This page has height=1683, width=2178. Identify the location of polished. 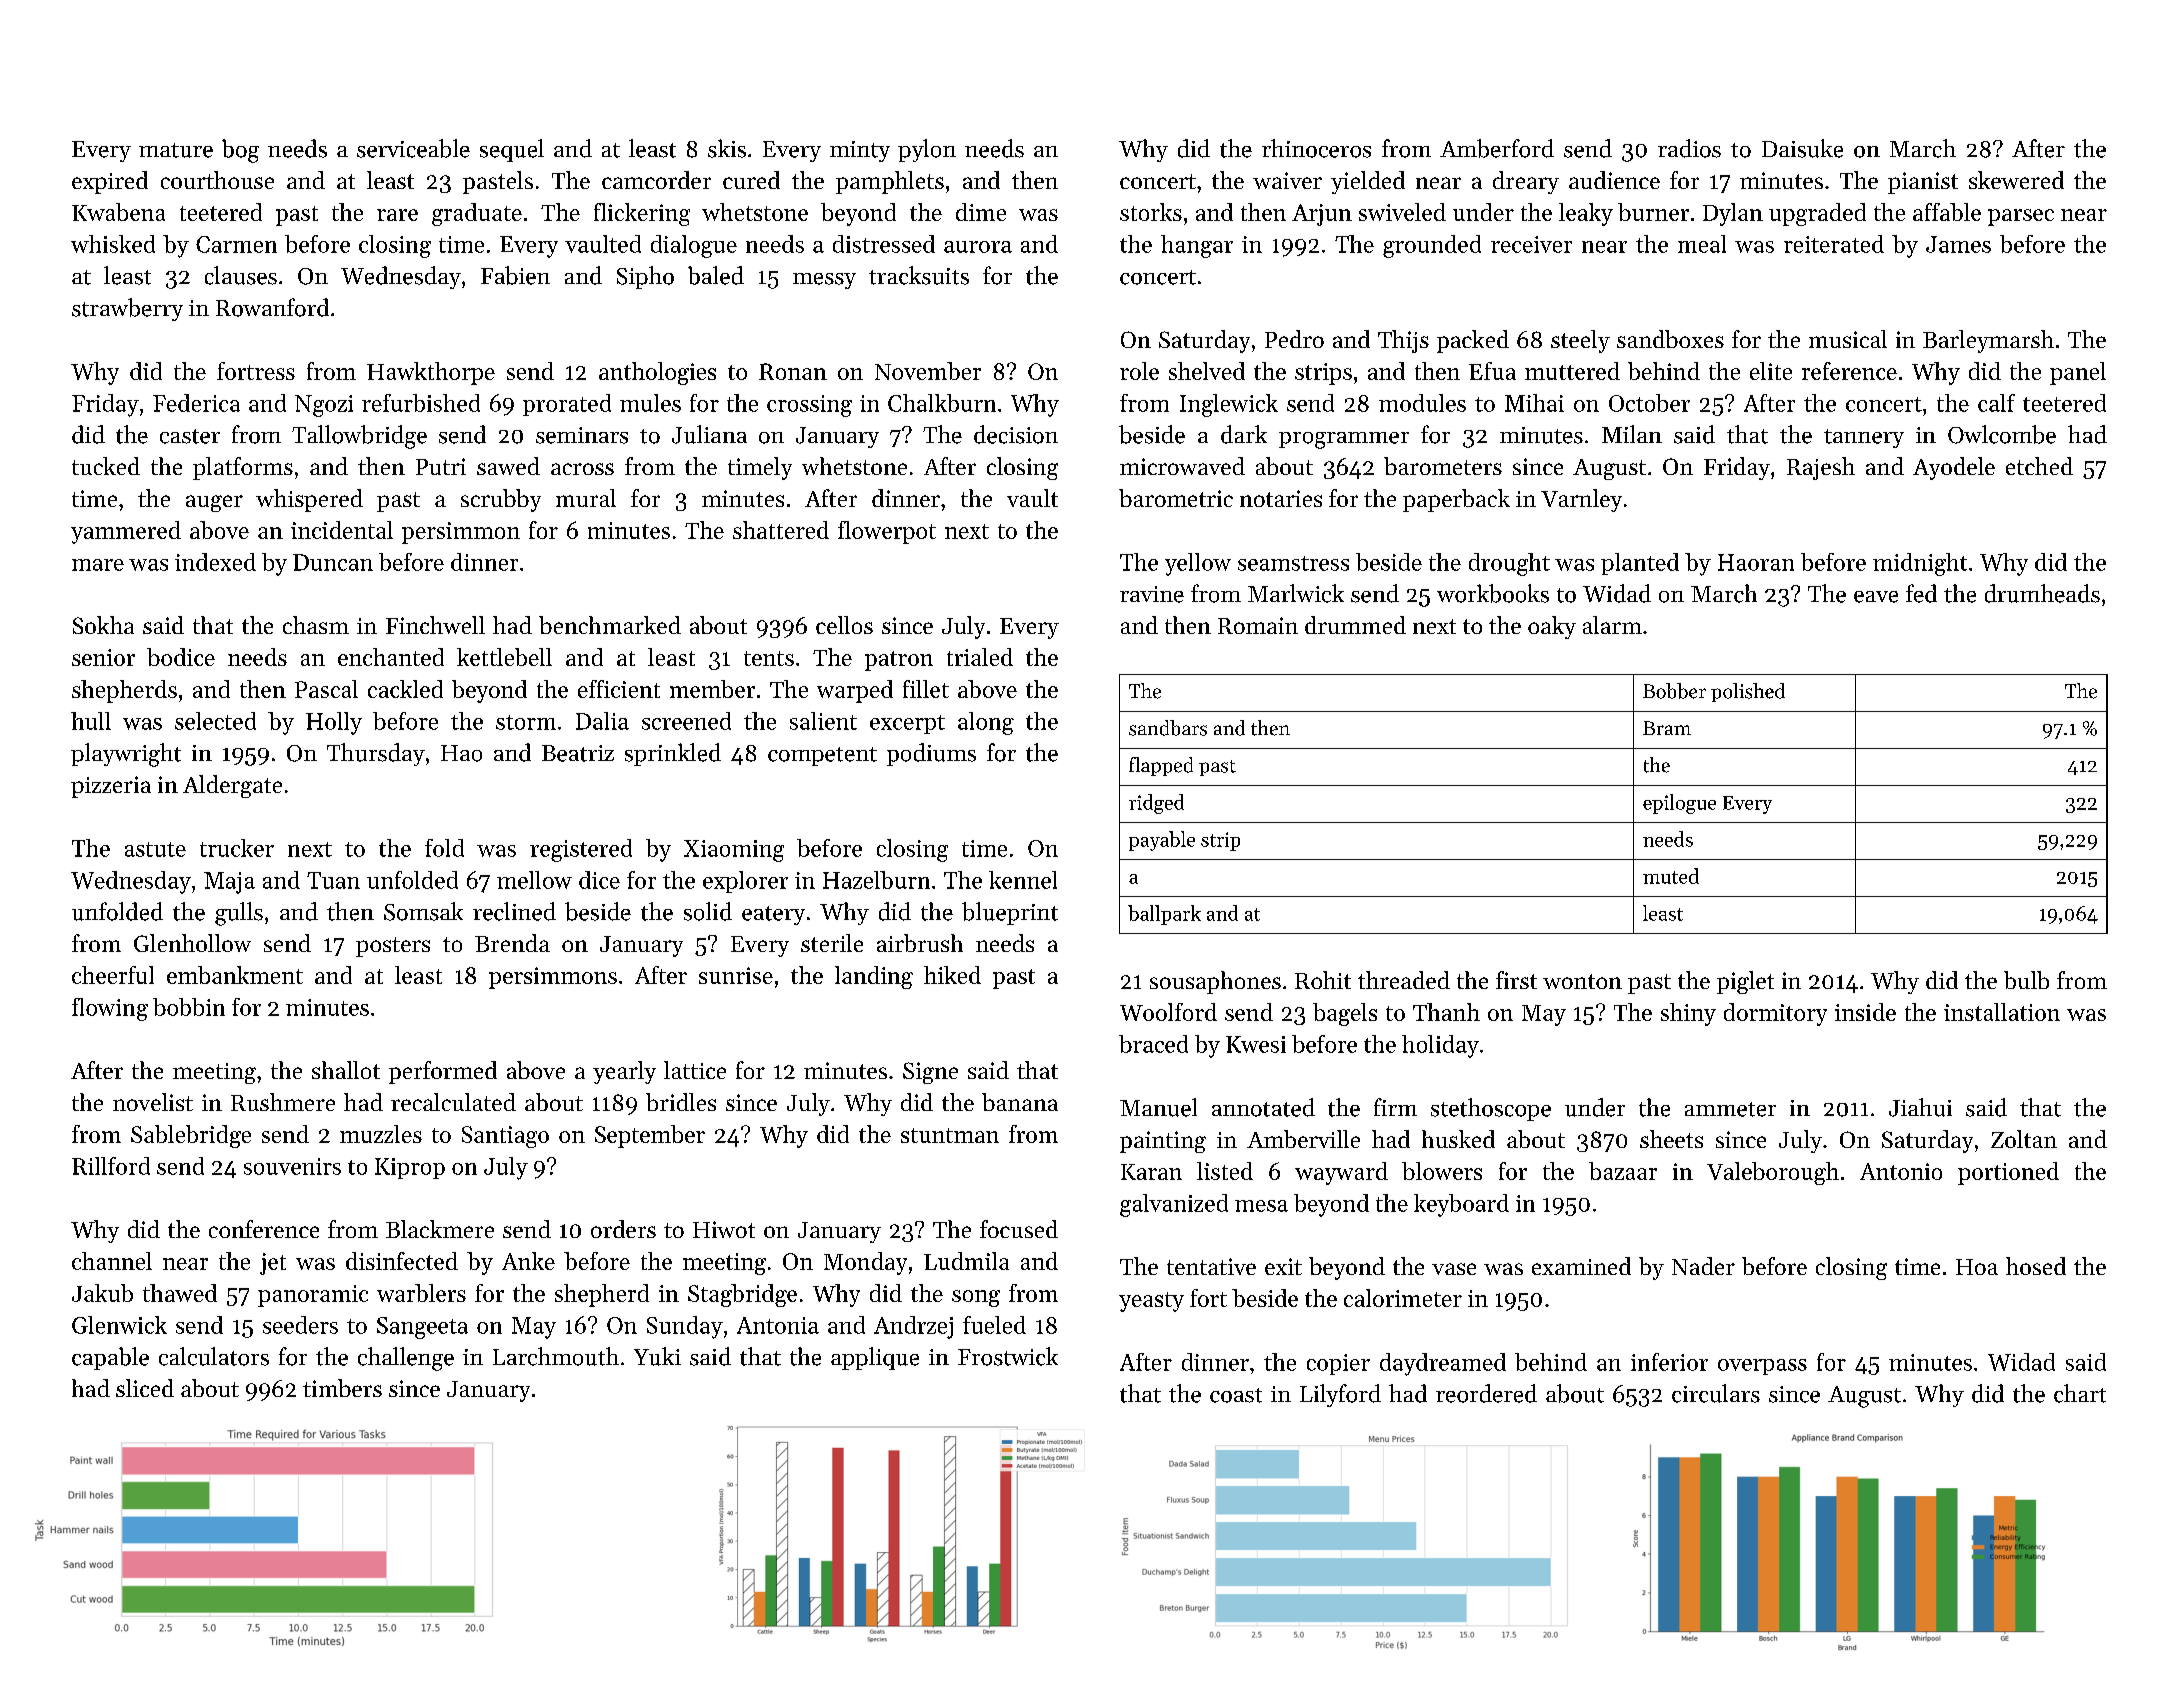
(1748, 692).
